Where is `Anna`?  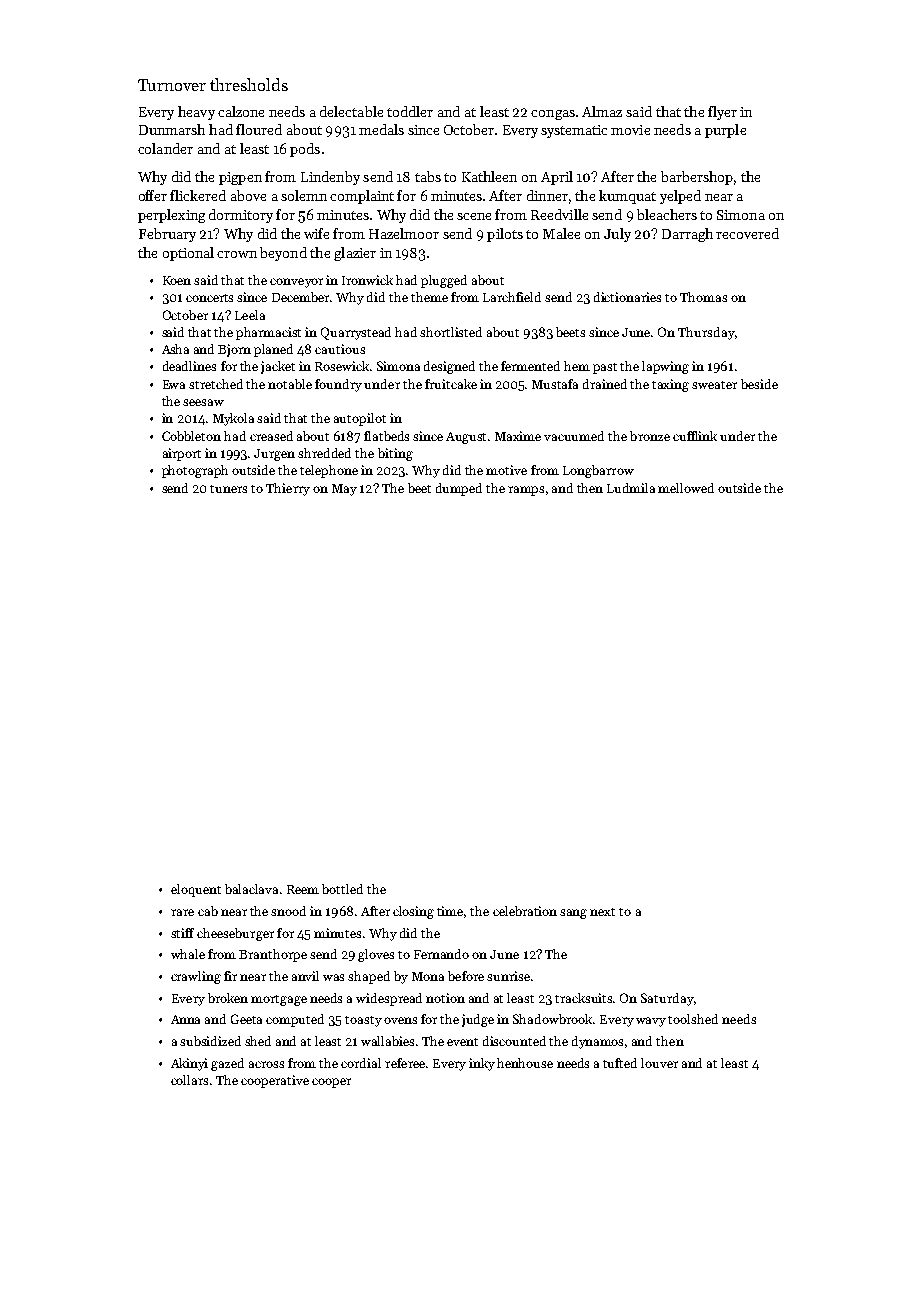
Anna is located at coordinates (185, 1019).
